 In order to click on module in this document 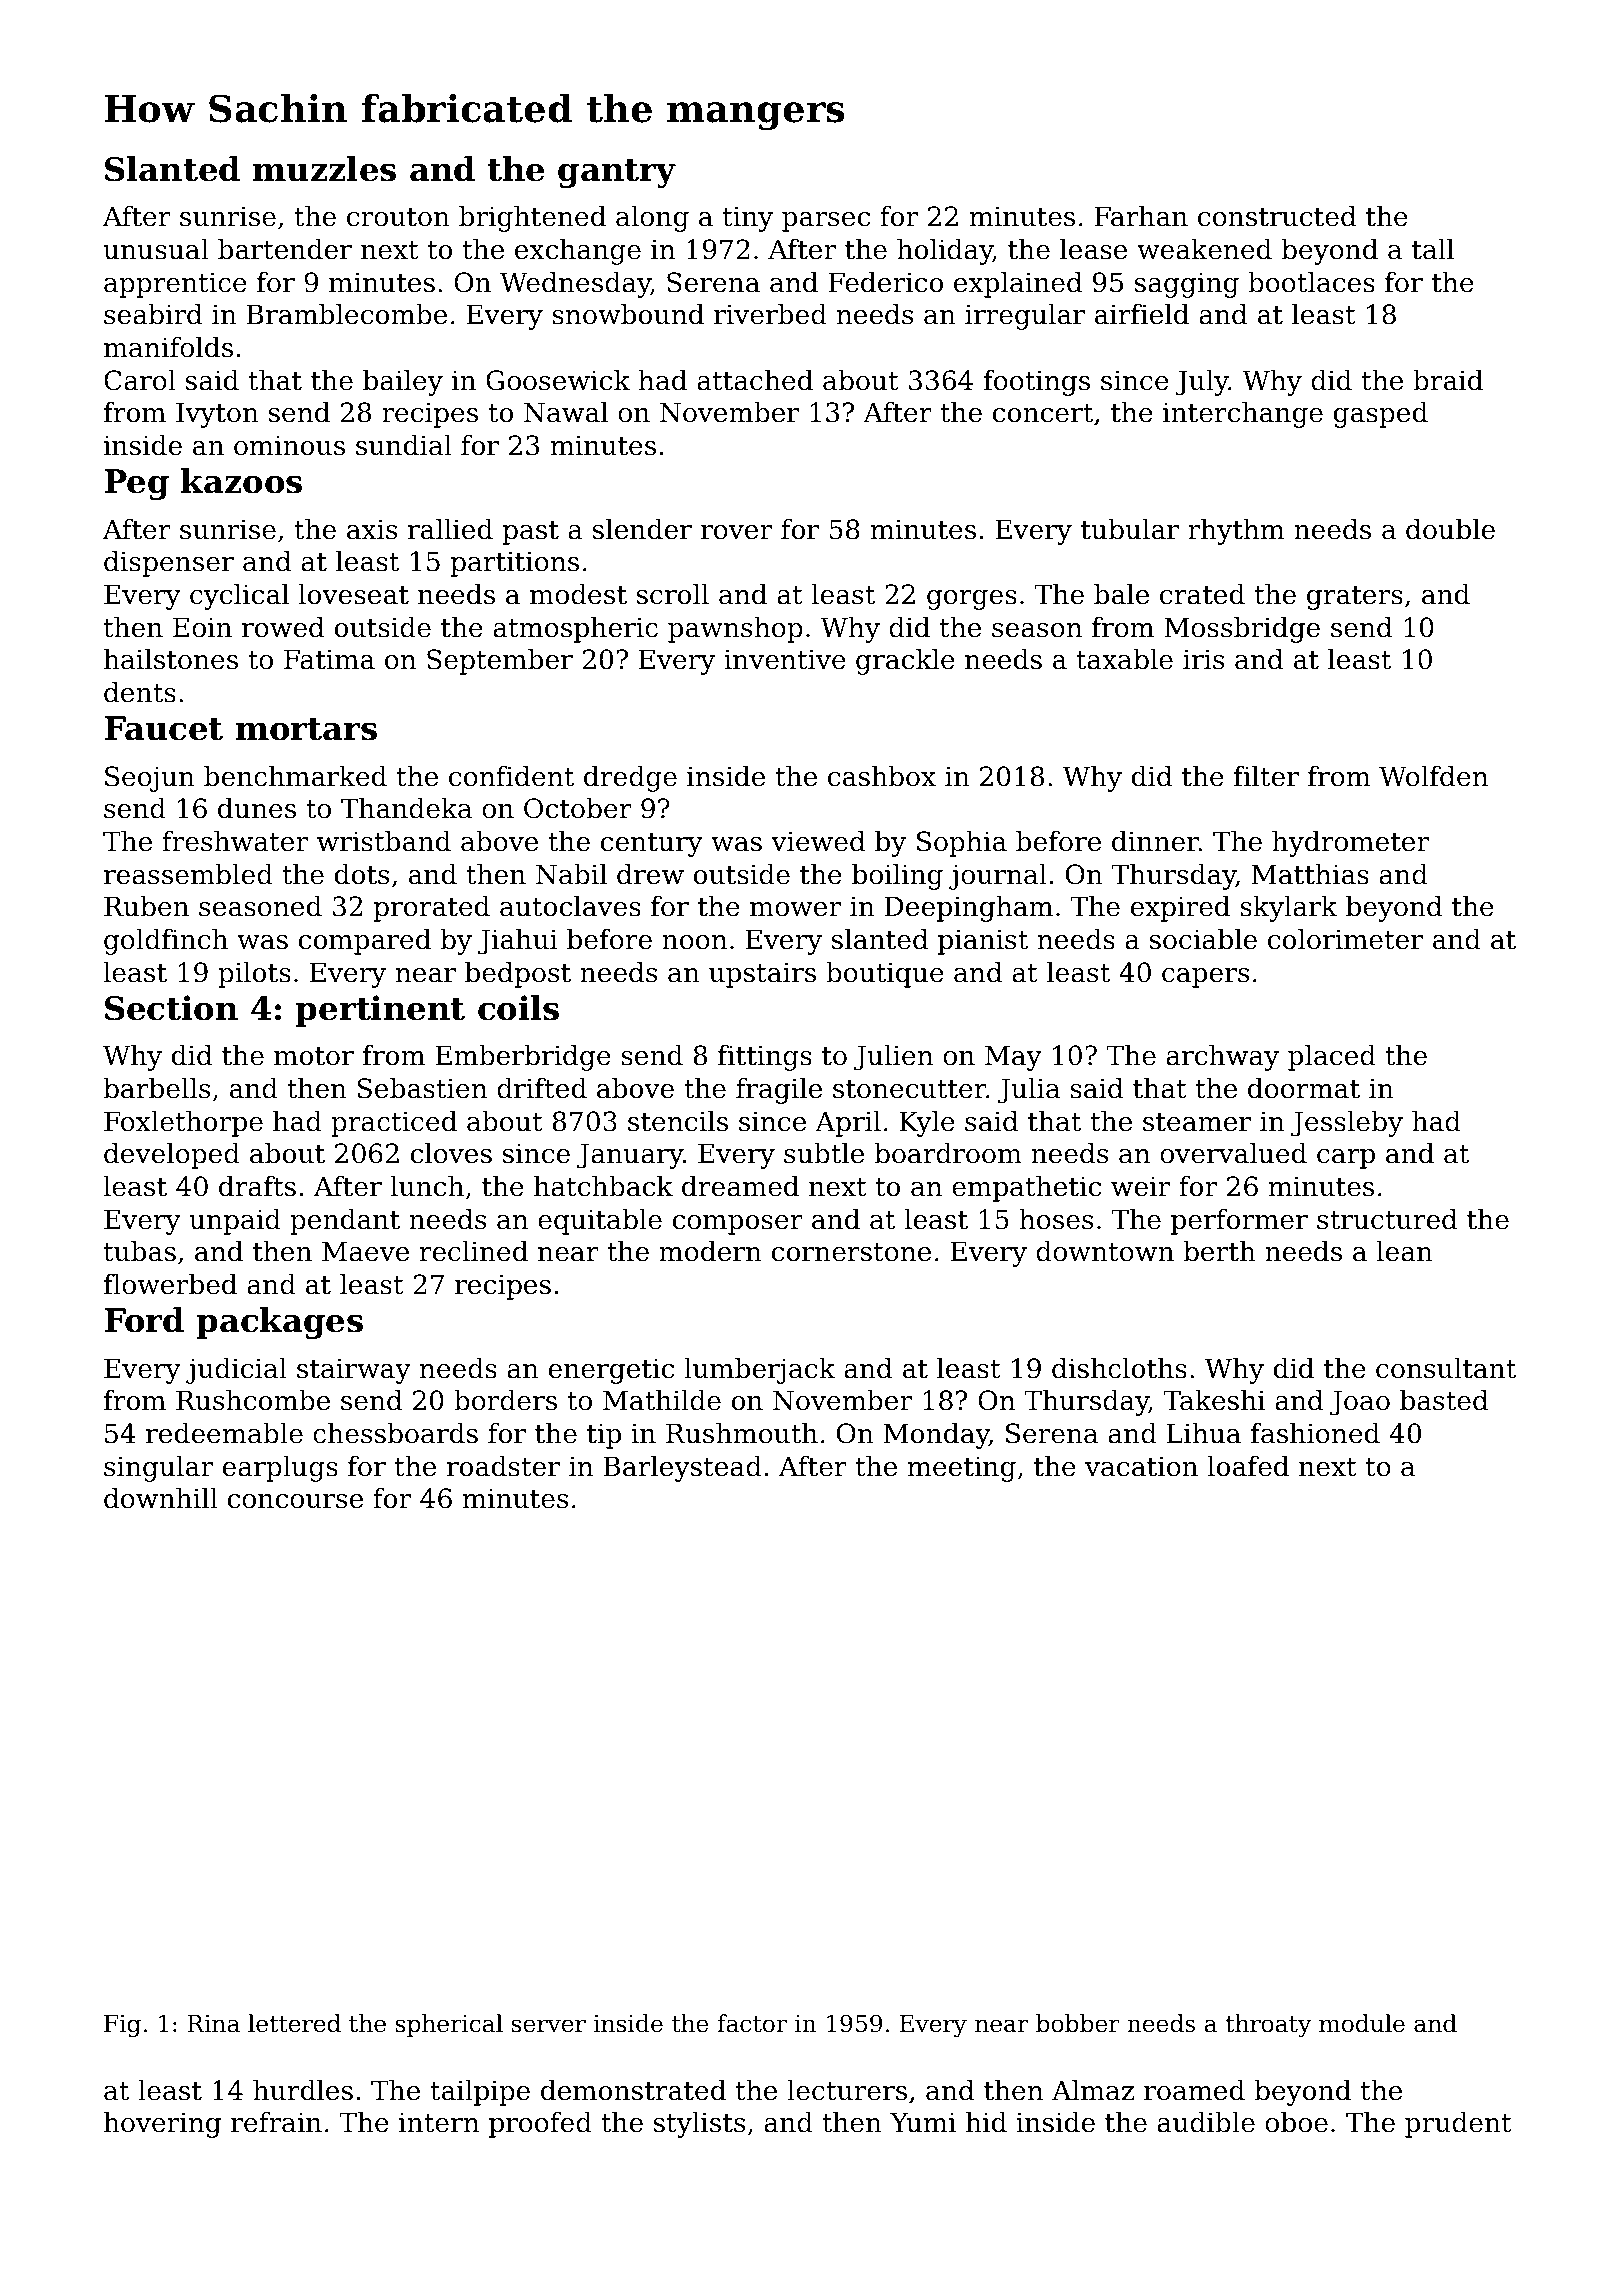, I will do `click(1362, 2023)`.
